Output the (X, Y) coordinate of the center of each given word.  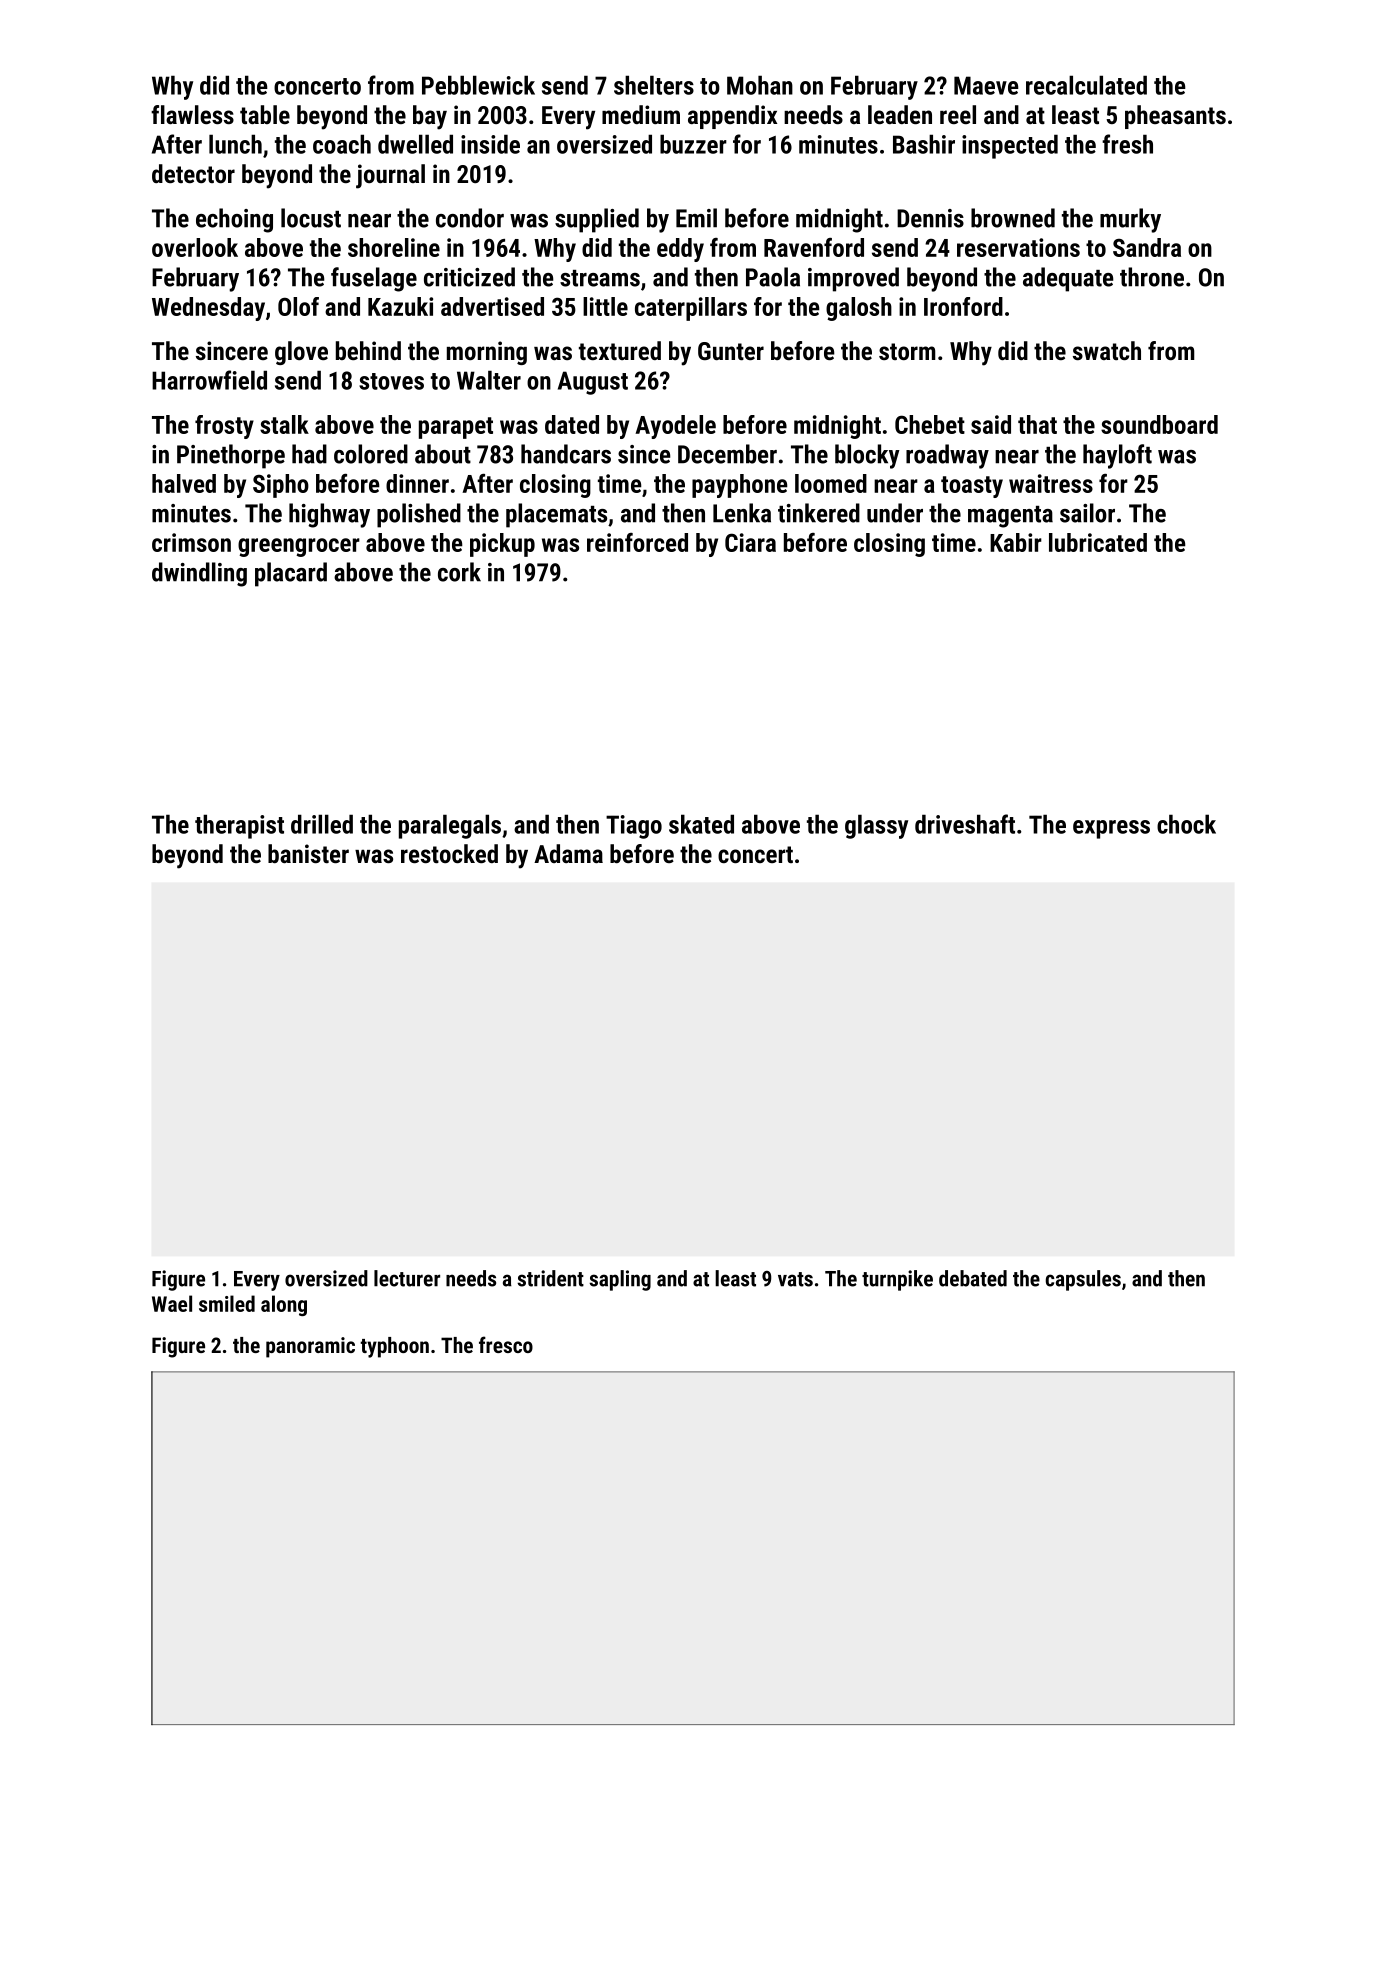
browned (1013, 218)
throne (1152, 277)
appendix (732, 117)
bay (430, 117)
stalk (284, 424)
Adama (568, 853)
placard (291, 574)
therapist (239, 826)
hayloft (1117, 456)
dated (572, 424)
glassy (876, 826)
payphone (740, 486)
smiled (227, 1303)
